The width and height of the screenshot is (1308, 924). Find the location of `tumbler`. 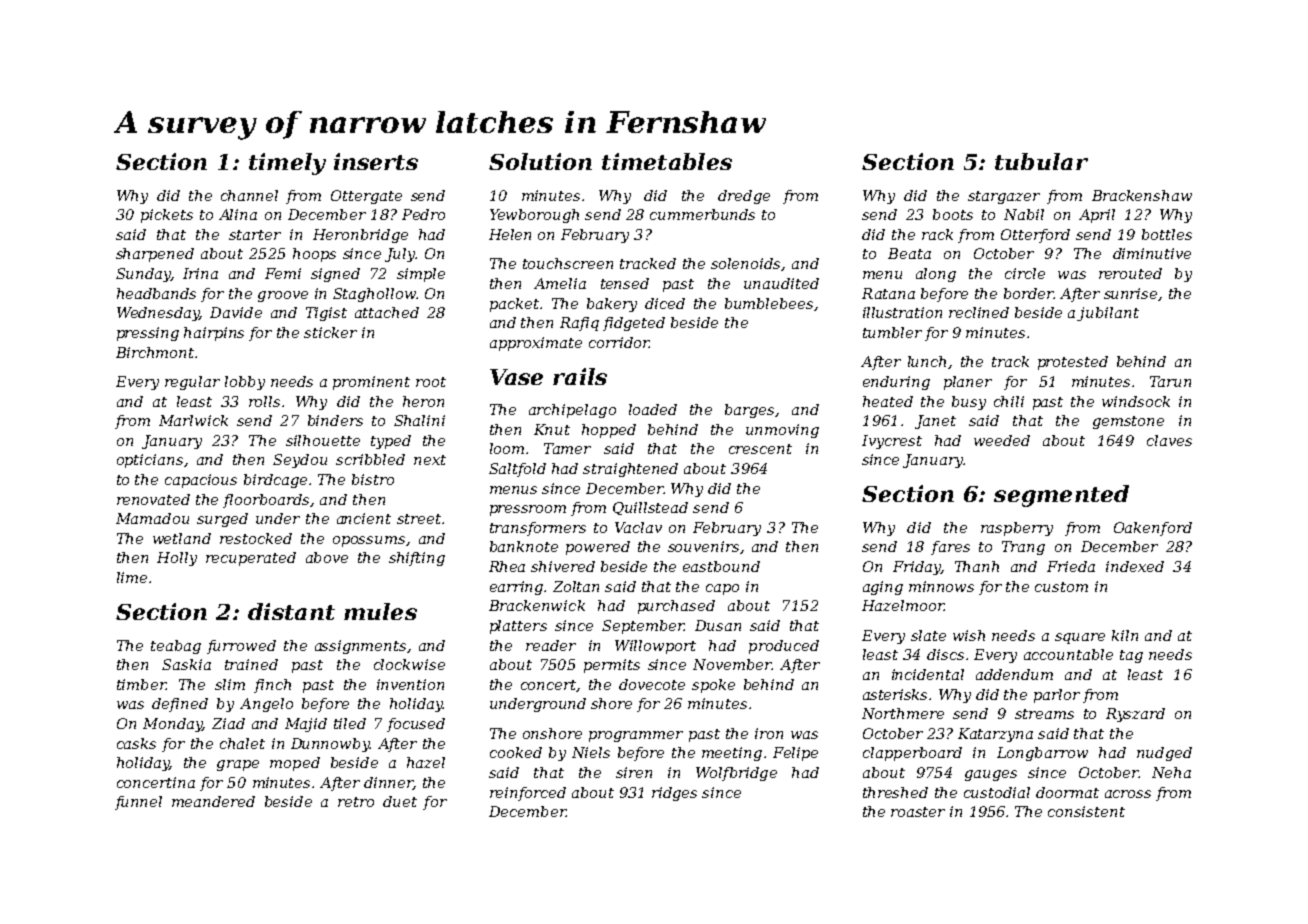

tumbler is located at coordinates (892, 332).
